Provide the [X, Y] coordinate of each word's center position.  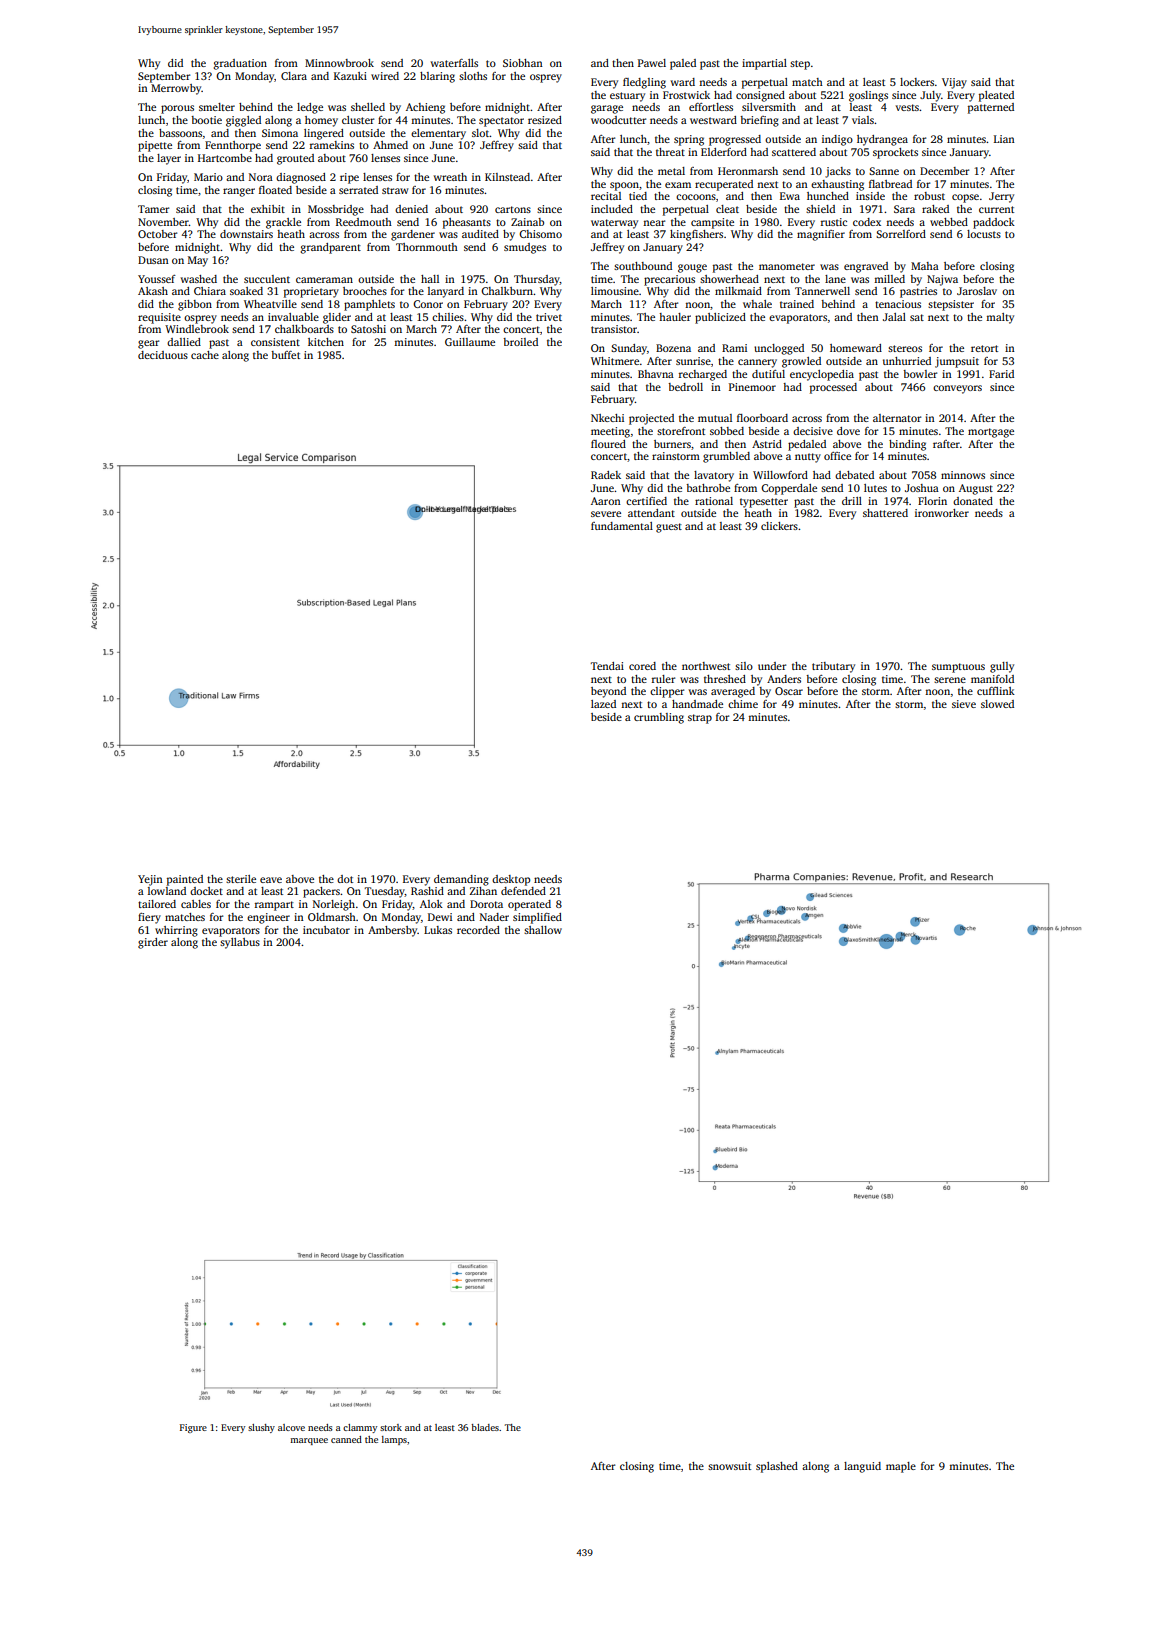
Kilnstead [507, 177]
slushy [261, 1428]
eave [271, 880]
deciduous [163, 355]
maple [901, 1467]
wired [385, 76]
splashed [777, 1467]
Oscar [789, 691]
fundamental [622, 526]
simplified [537, 918]
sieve [964, 704]
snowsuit [729, 1466]
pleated [996, 96]
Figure [193, 1428]
